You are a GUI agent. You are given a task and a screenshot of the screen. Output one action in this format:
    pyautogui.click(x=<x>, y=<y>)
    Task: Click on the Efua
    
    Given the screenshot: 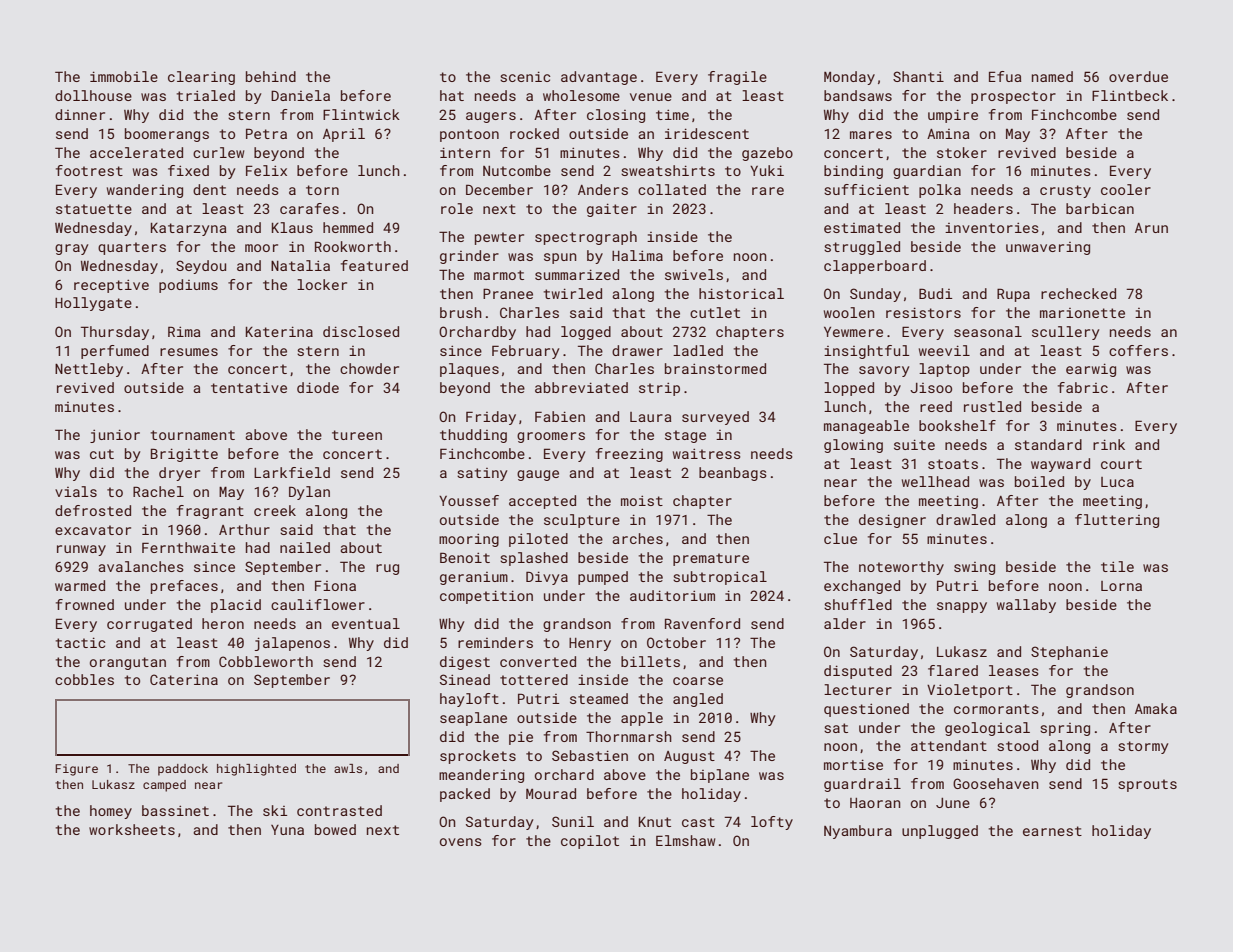 What is the action you would take?
    pyautogui.click(x=1005, y=76)
